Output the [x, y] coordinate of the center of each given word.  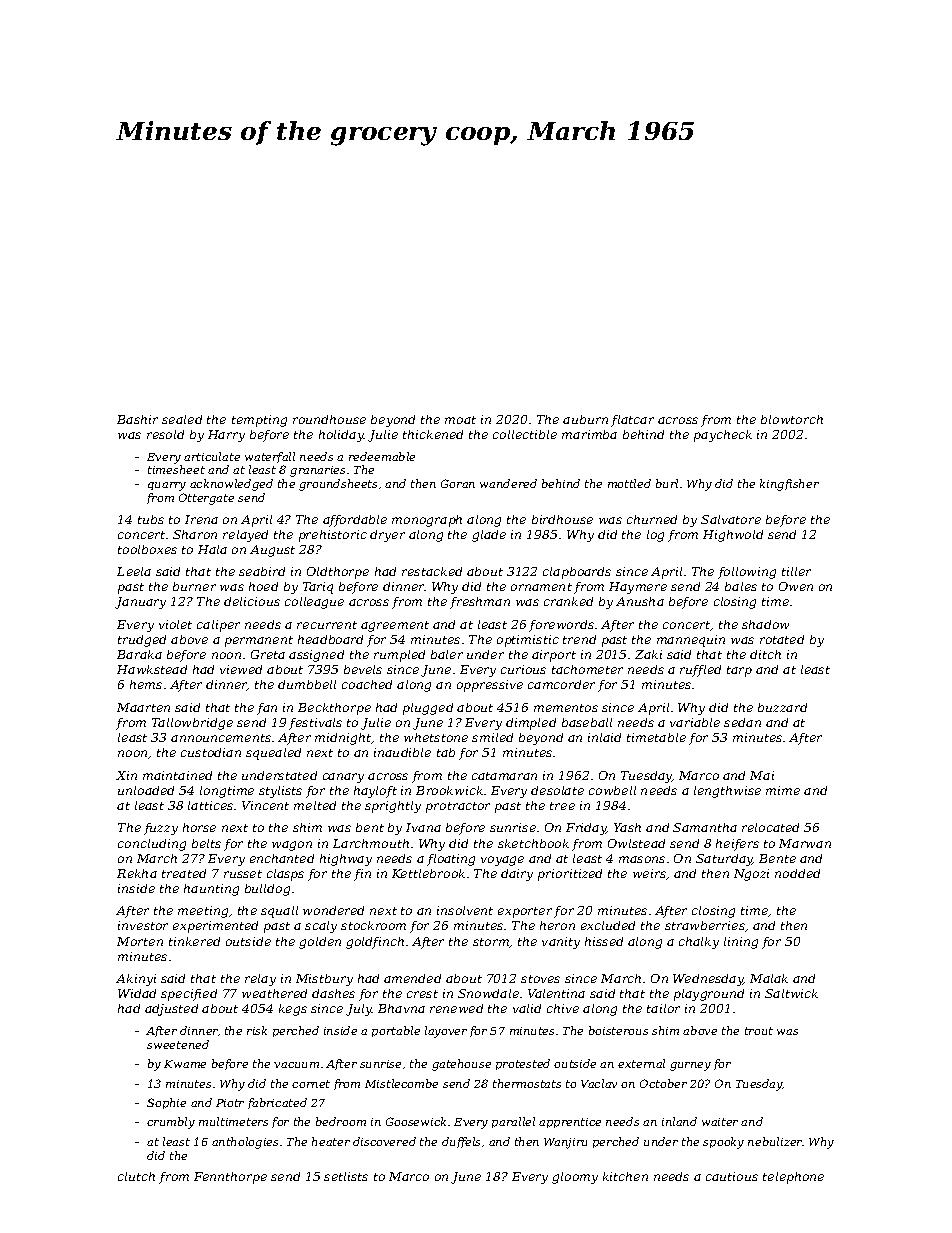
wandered [508, 483]
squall [279, 912]
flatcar [632, 421]
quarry [167, 486]
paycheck [723, 436]
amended [412, 978]
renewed [456, 1008]
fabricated [277, 1103]
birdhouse [562, 519]
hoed [263, 586]
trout [759, 1031]
